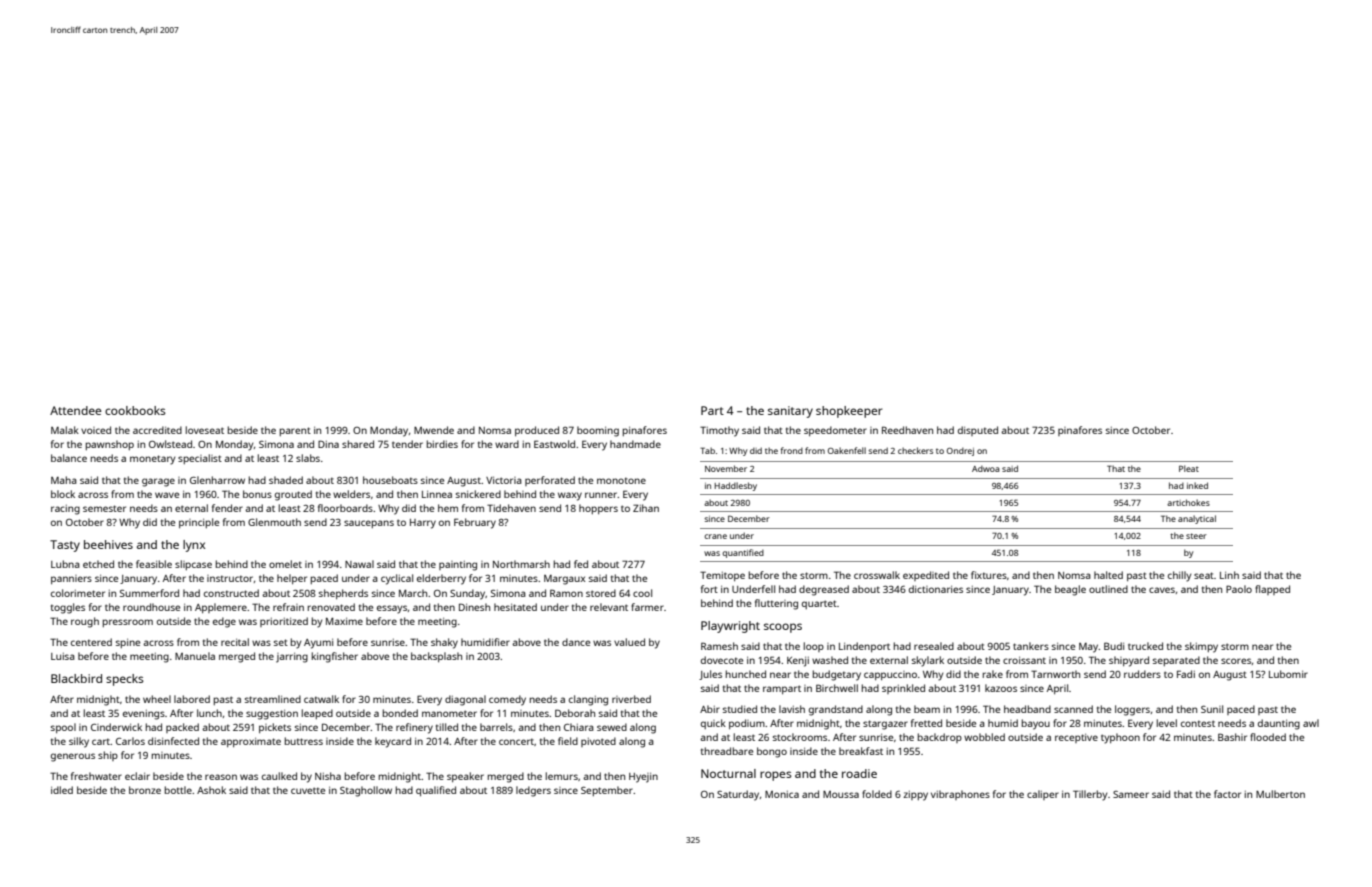 The width and height of the screenshot is (1372, 887). Describe the element at coordinates (211, 790) in the screenshot. I see `Ashok` at that location.
